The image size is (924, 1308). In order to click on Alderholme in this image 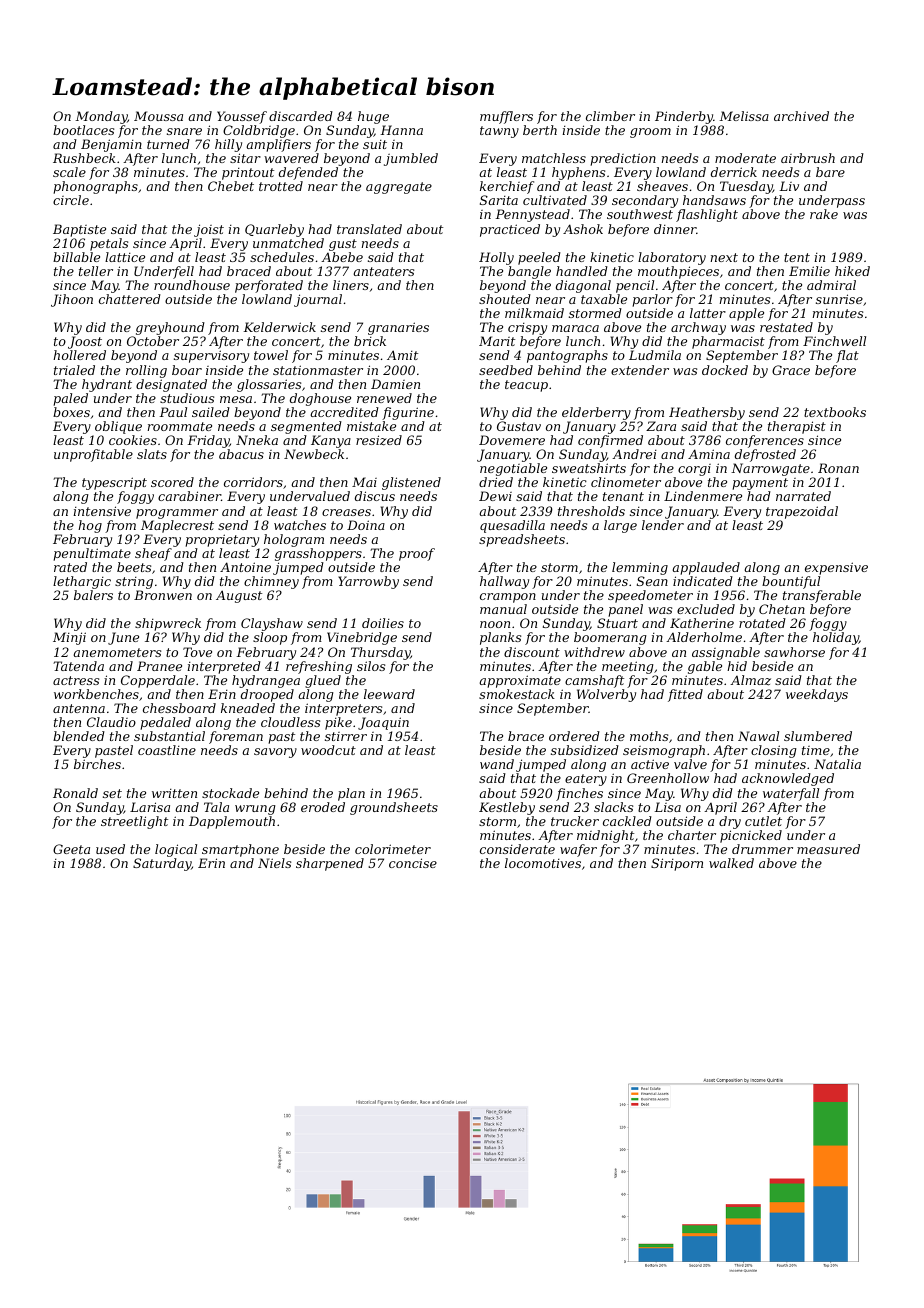, I will do `click(704, 637)`.
